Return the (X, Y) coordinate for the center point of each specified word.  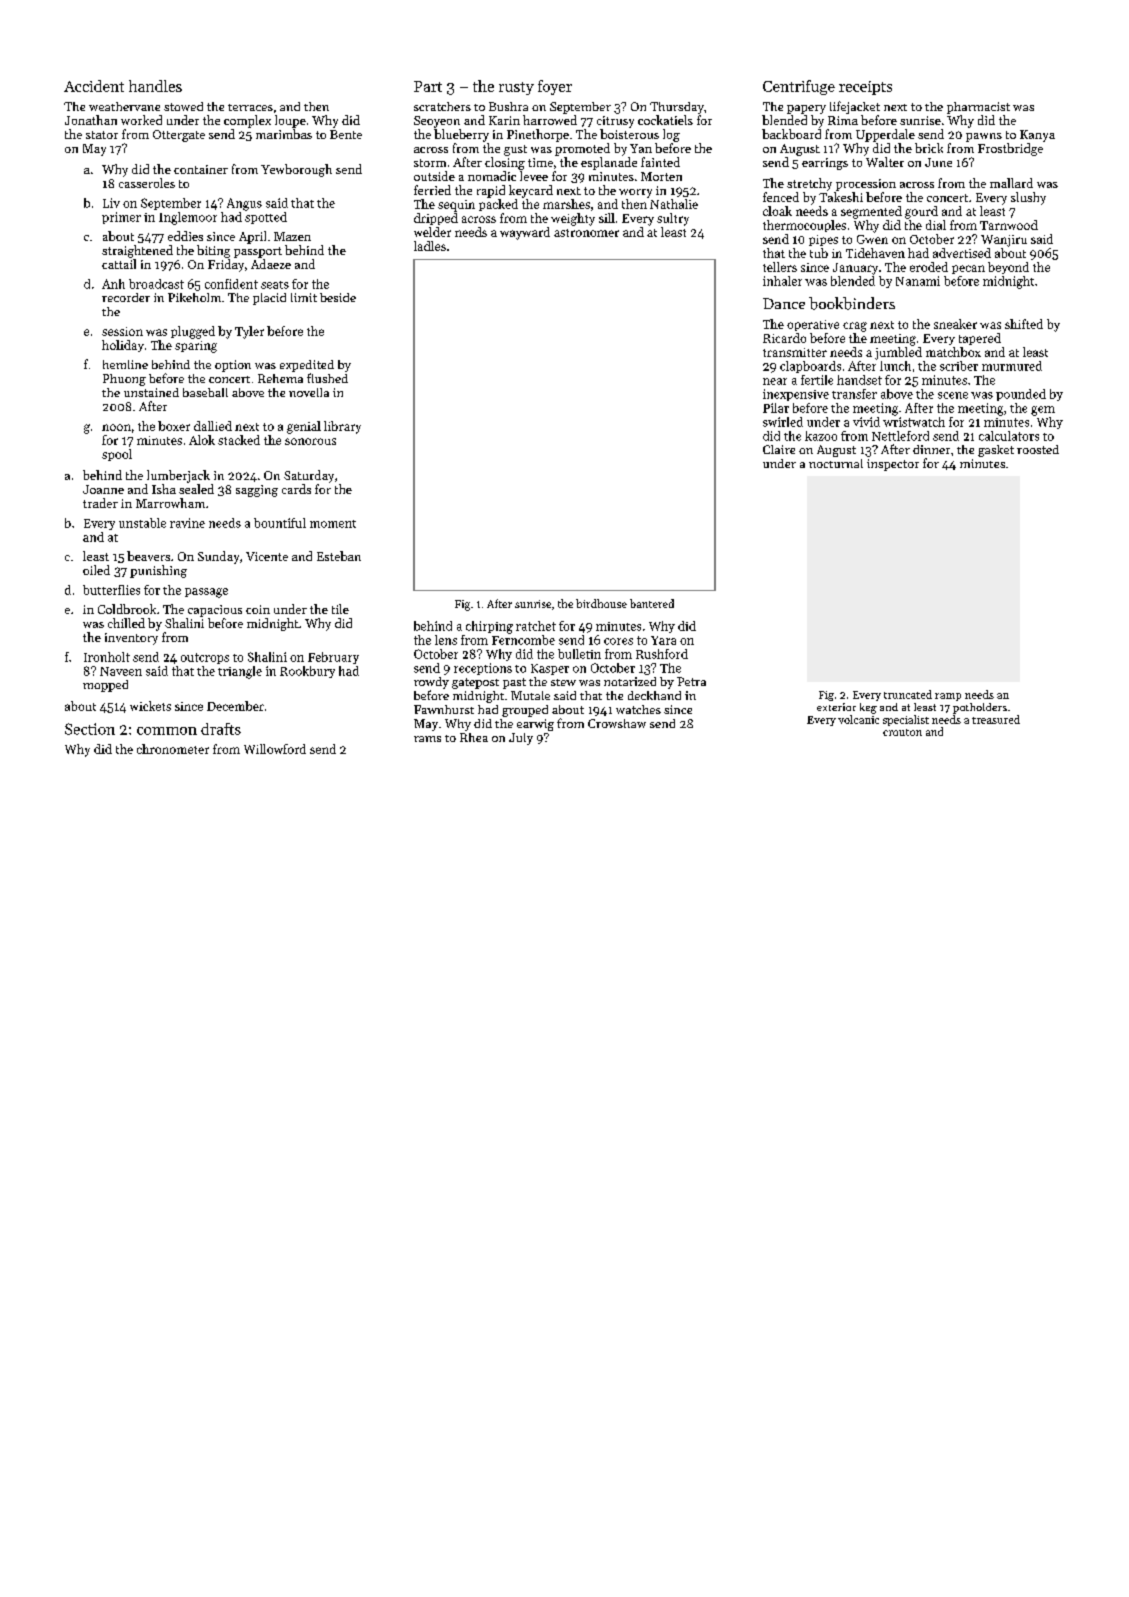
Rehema (280, 378)
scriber (959, 366)
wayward (525, 233)
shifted (1024, 324)
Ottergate (179, 136)
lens (446, 640)
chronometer (173, 749)
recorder (126, 297)
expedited (307, 366)
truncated (908, 694)
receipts (865, 88)
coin (258, 609)
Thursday (677, 108)
